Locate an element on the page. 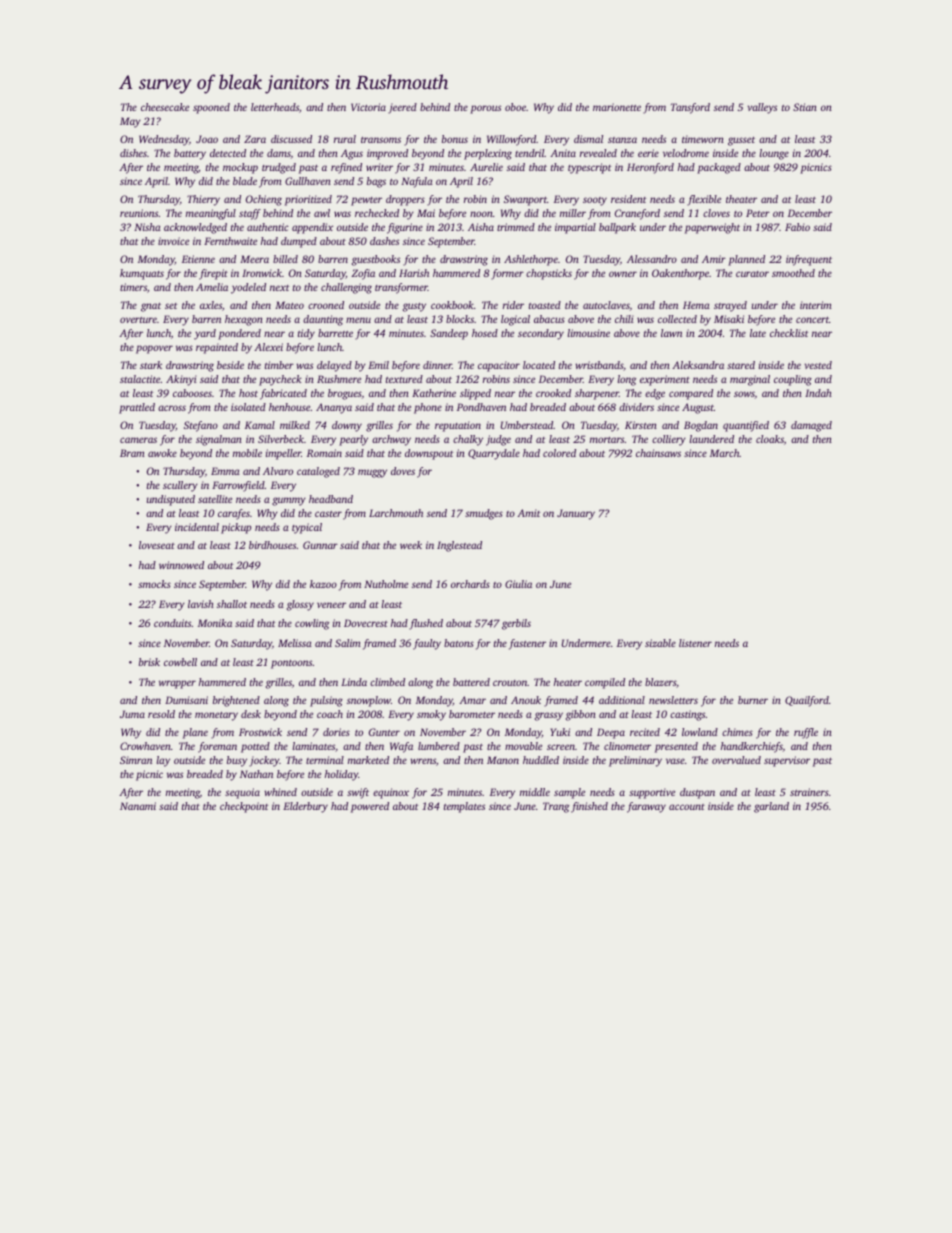 The height and width of the page is (1233, 952). prattled is located at coordinates (137, 408).
